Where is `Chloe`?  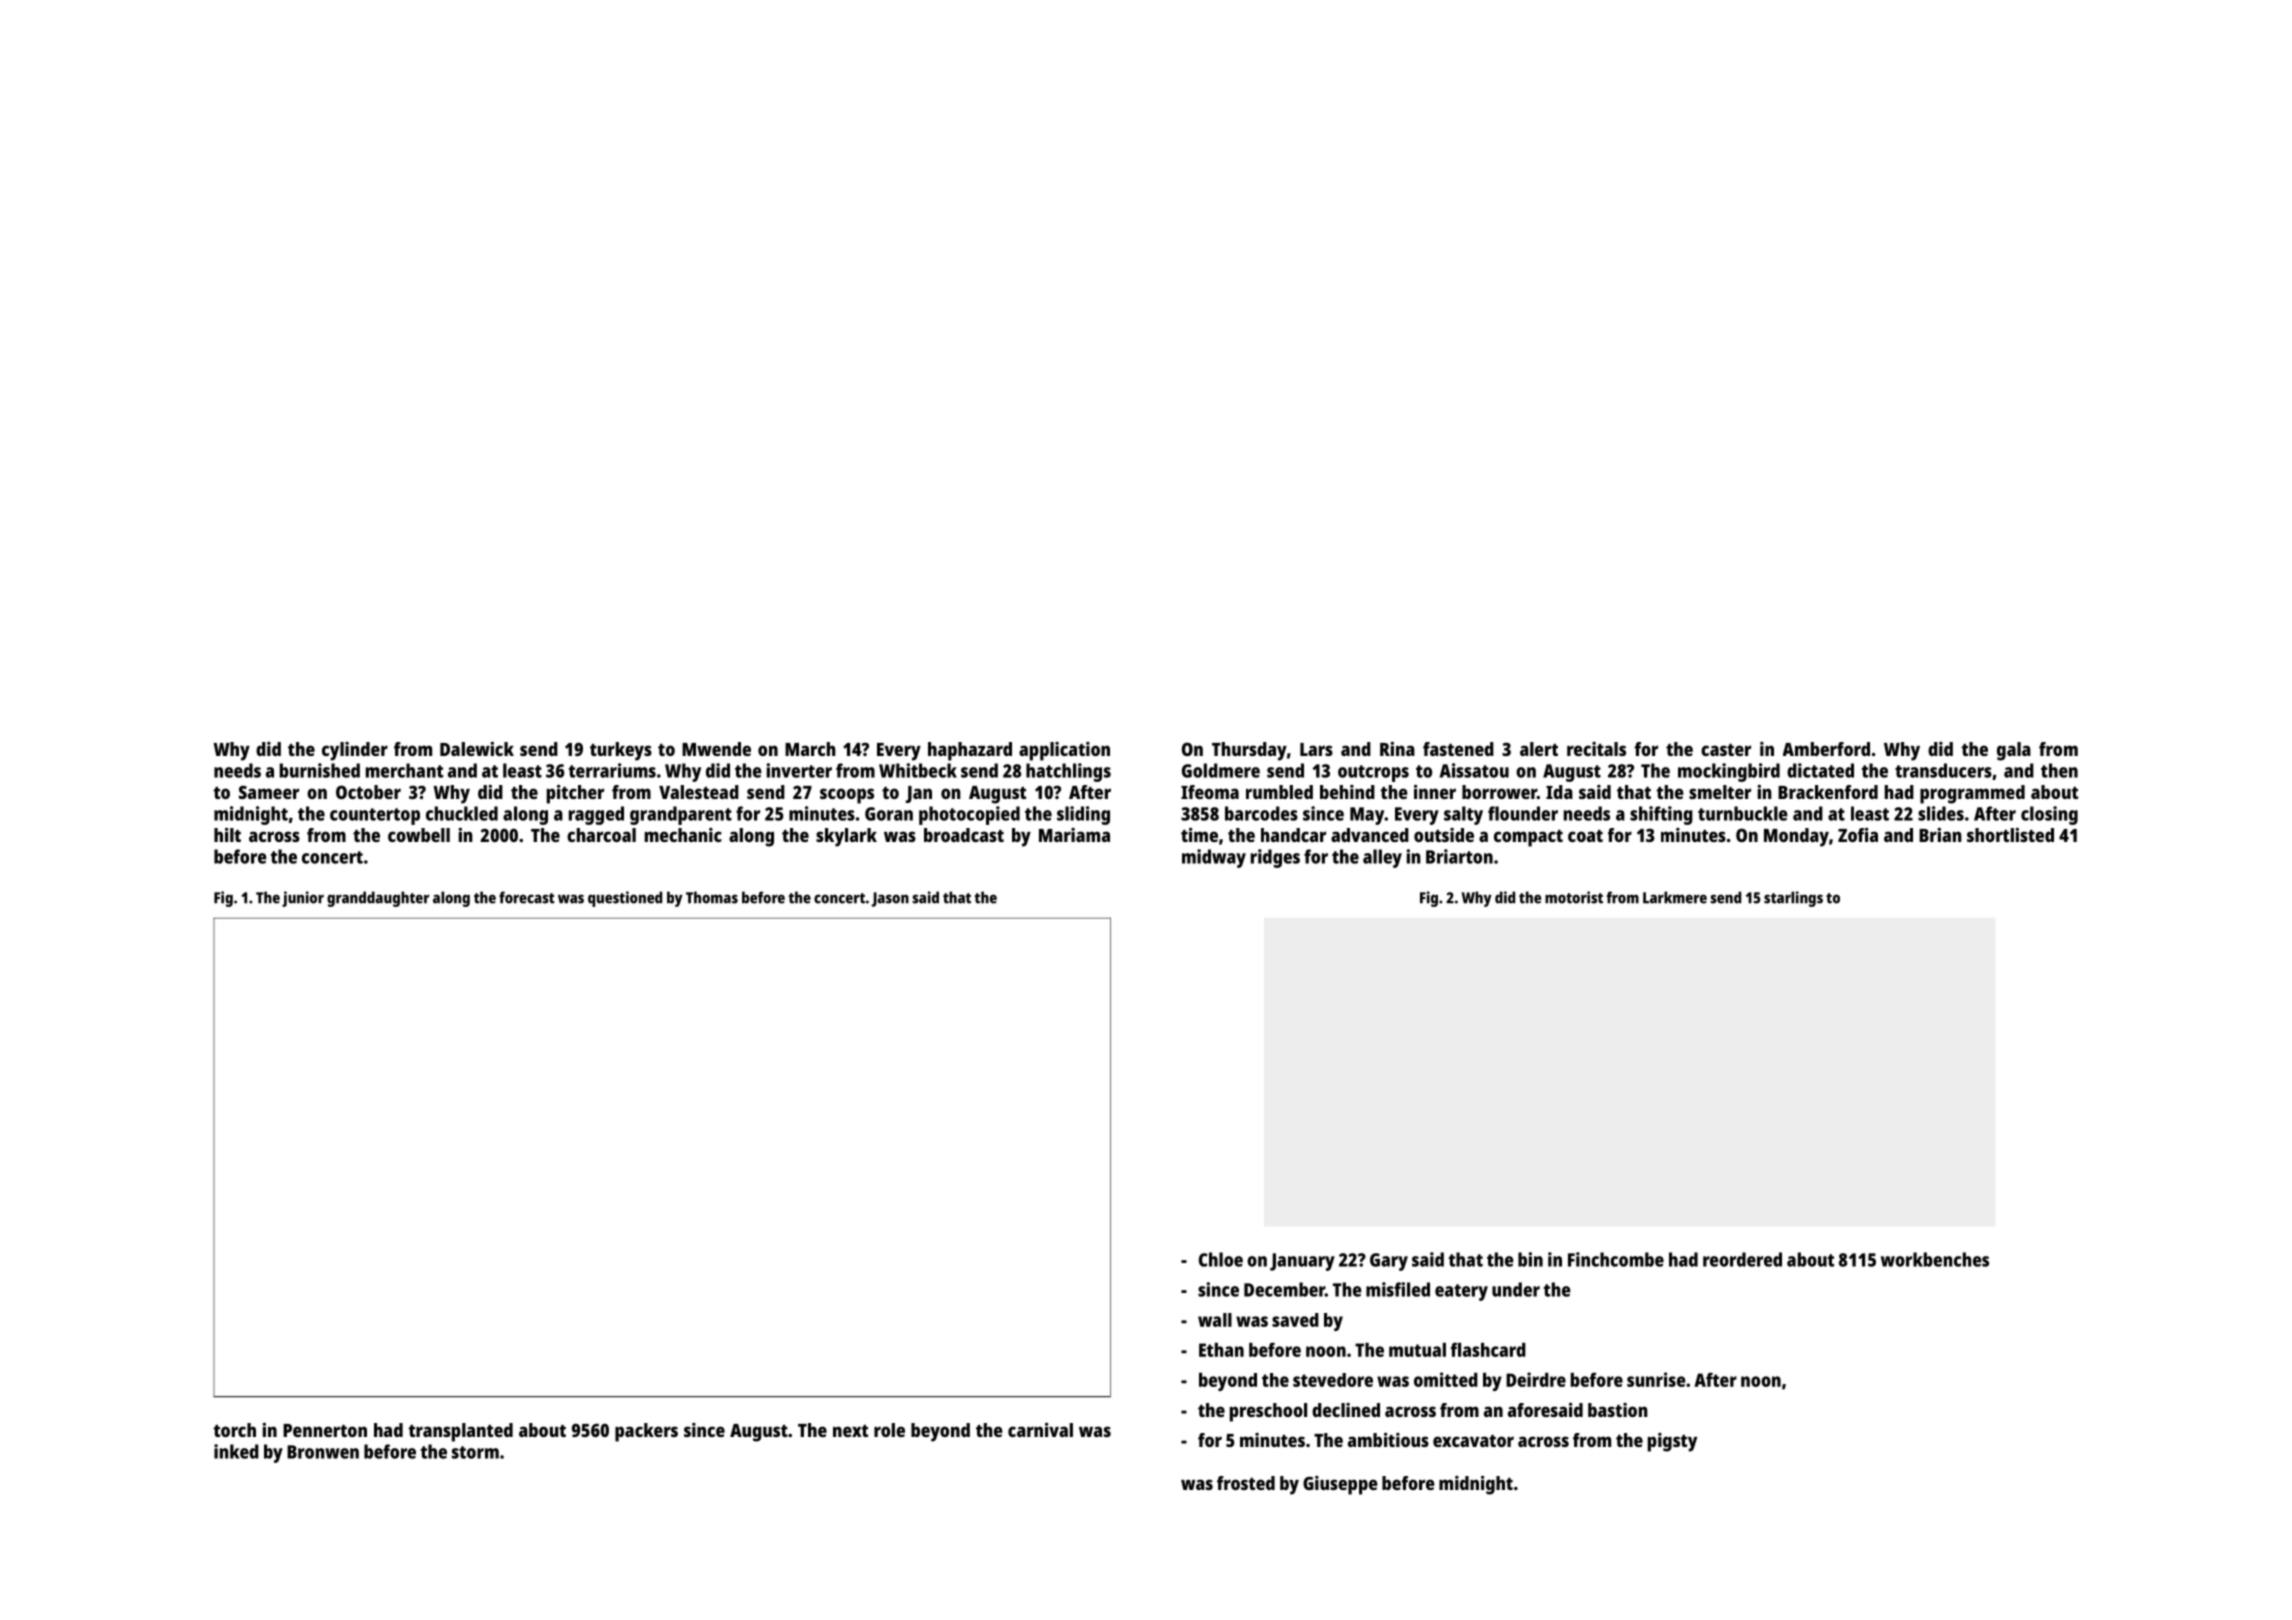 Chloe is located at coordinates (1221, 1259).
